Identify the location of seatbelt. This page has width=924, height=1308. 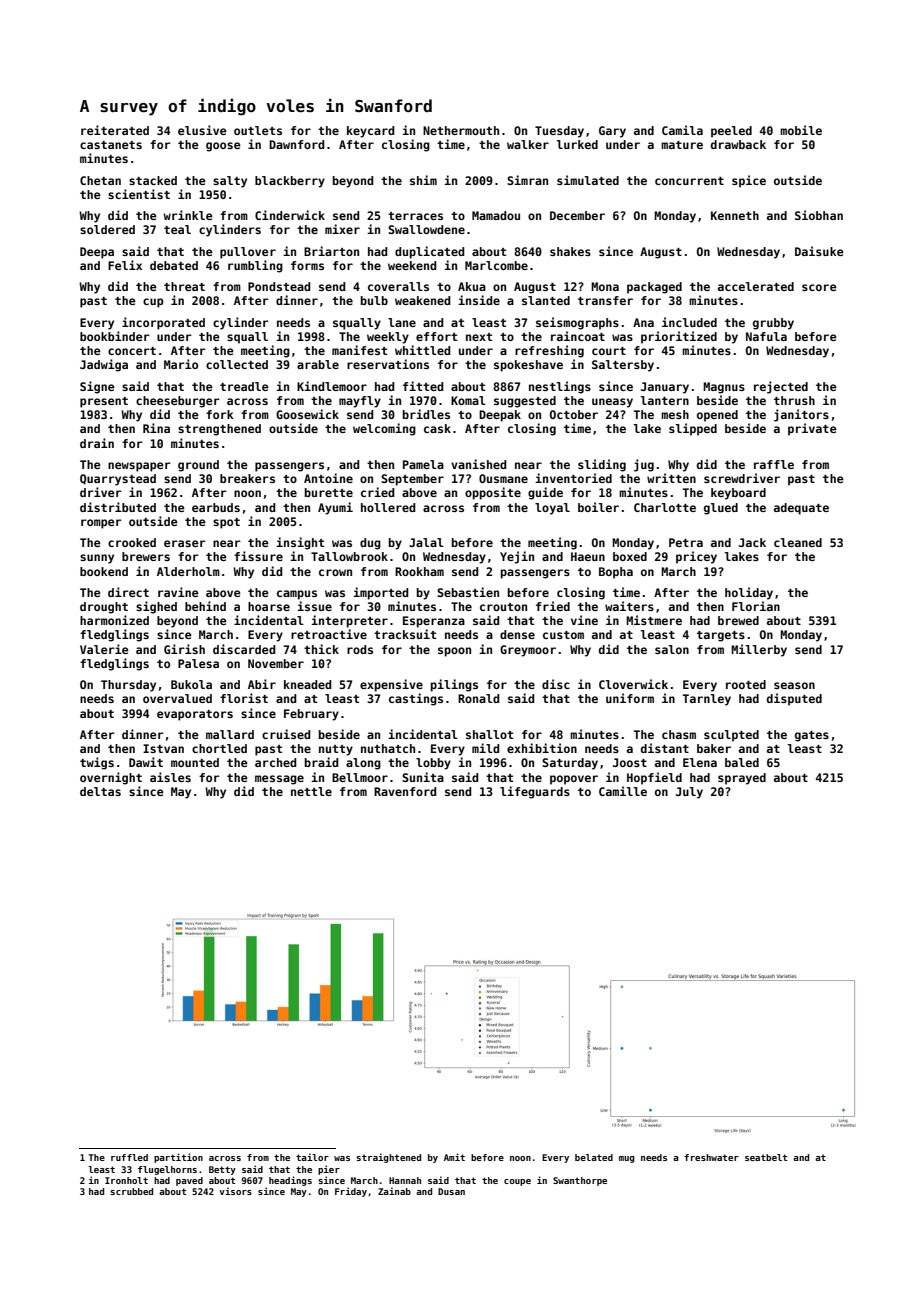
(766, 1157).
